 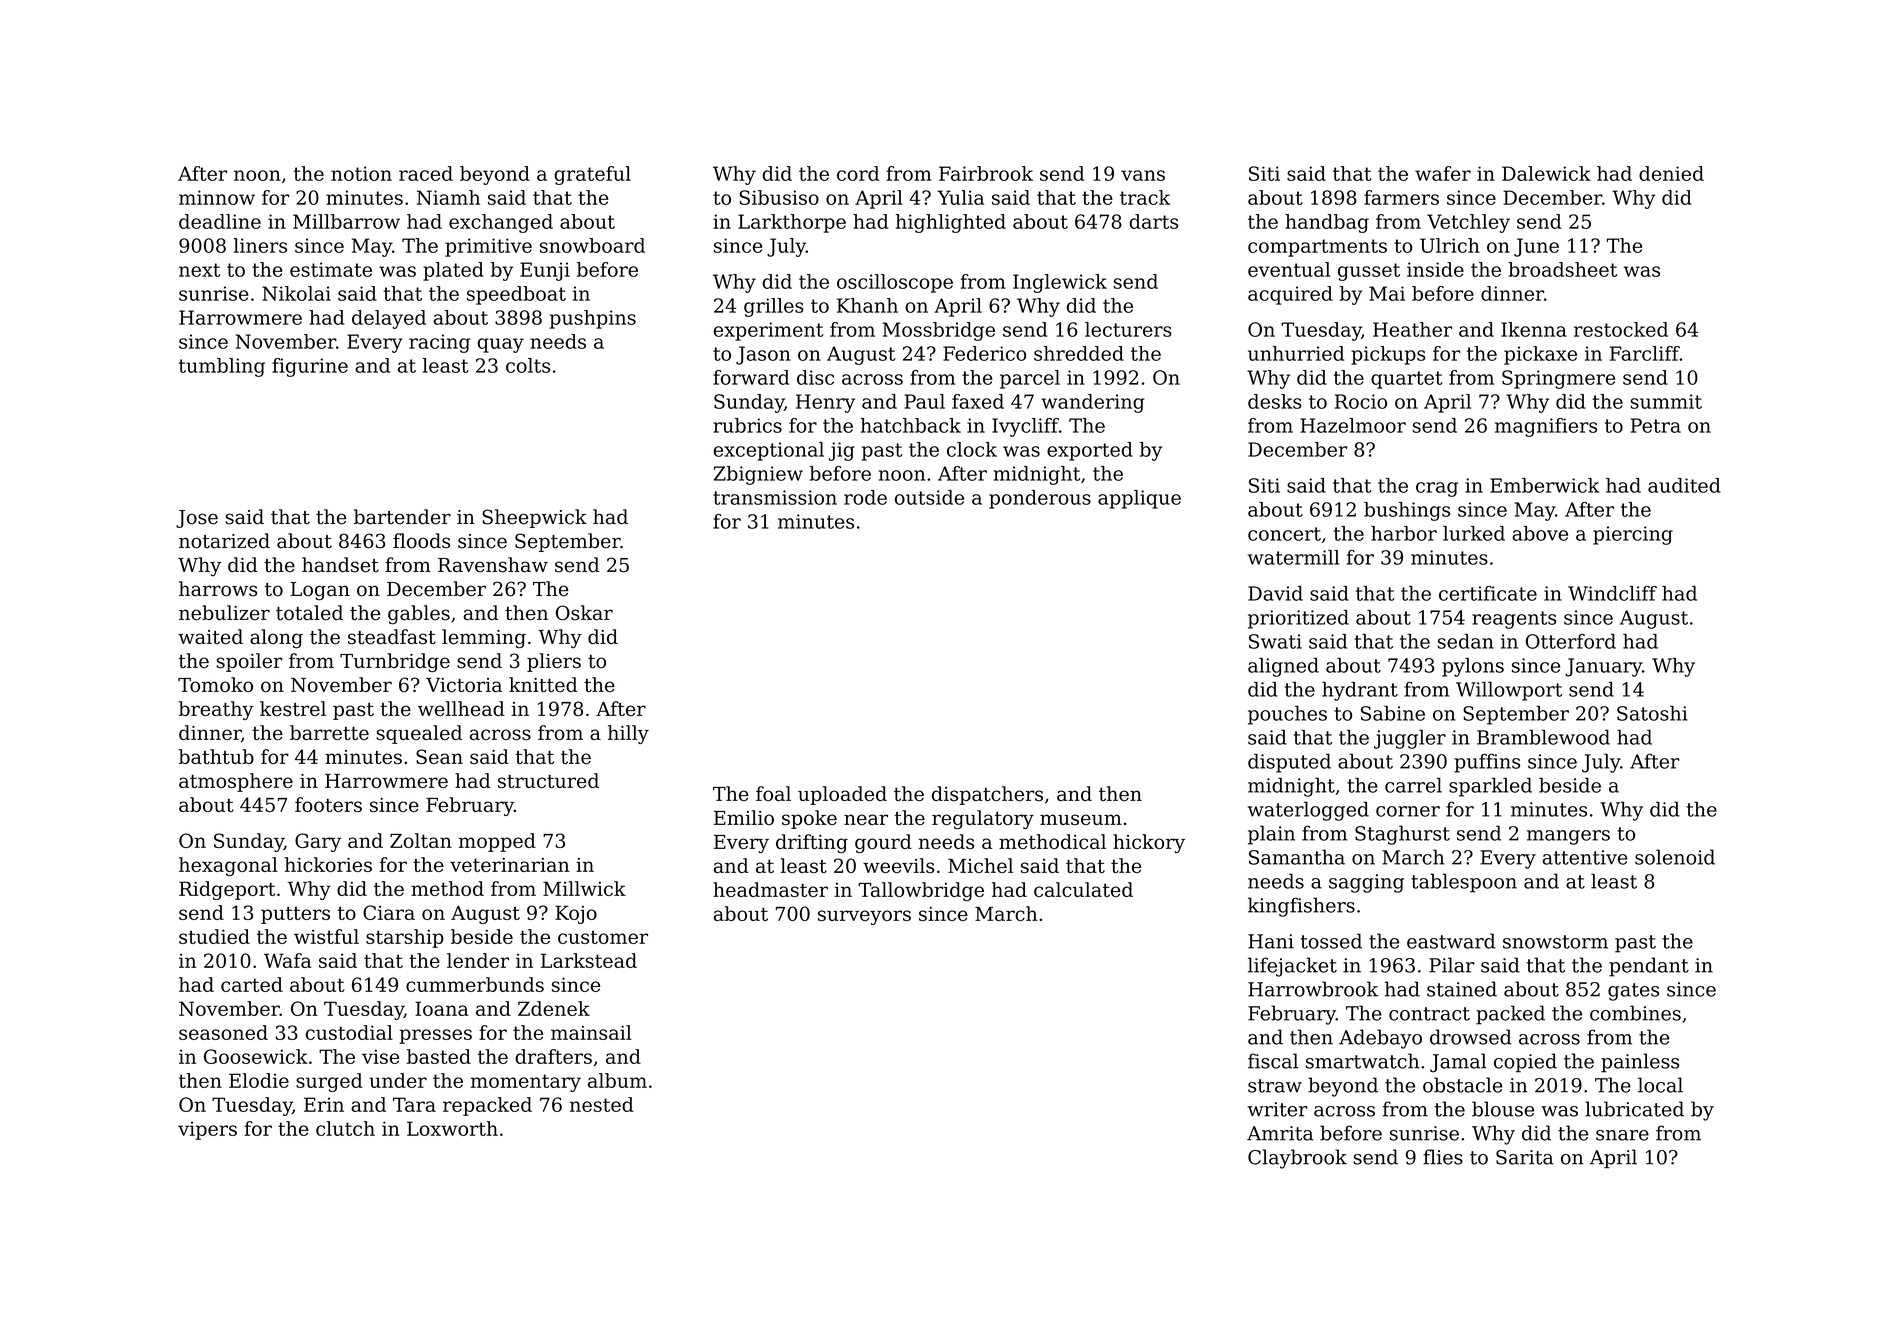 I want to click on crag, so click(x=1437, y=489).
